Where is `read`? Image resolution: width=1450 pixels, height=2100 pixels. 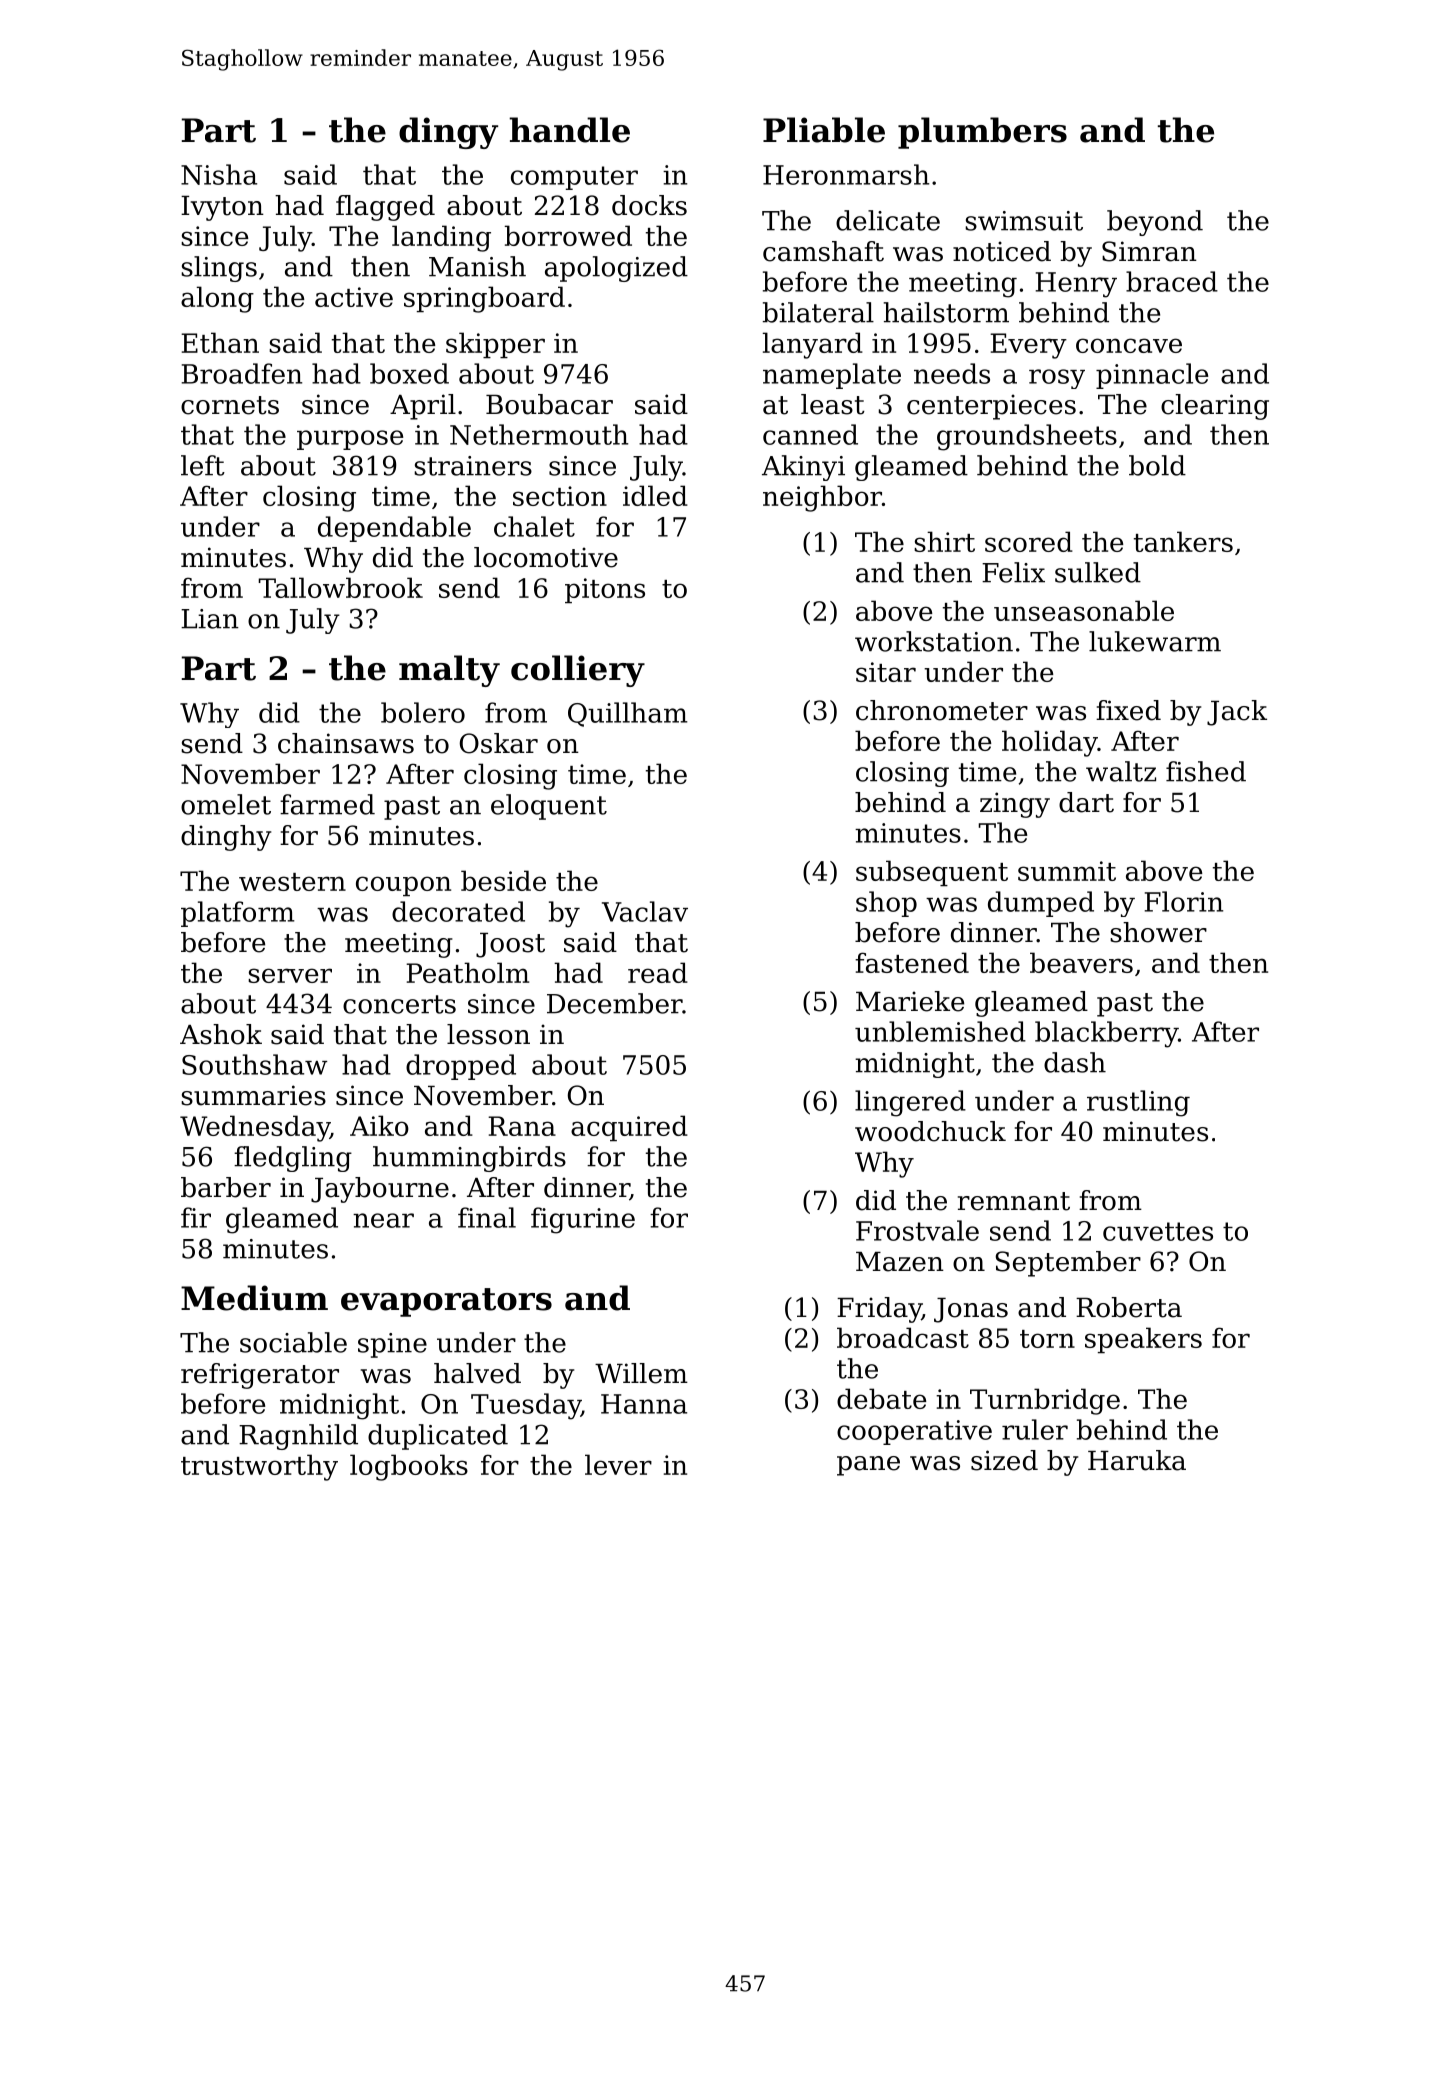 read is located at coordinates (658, 972).
